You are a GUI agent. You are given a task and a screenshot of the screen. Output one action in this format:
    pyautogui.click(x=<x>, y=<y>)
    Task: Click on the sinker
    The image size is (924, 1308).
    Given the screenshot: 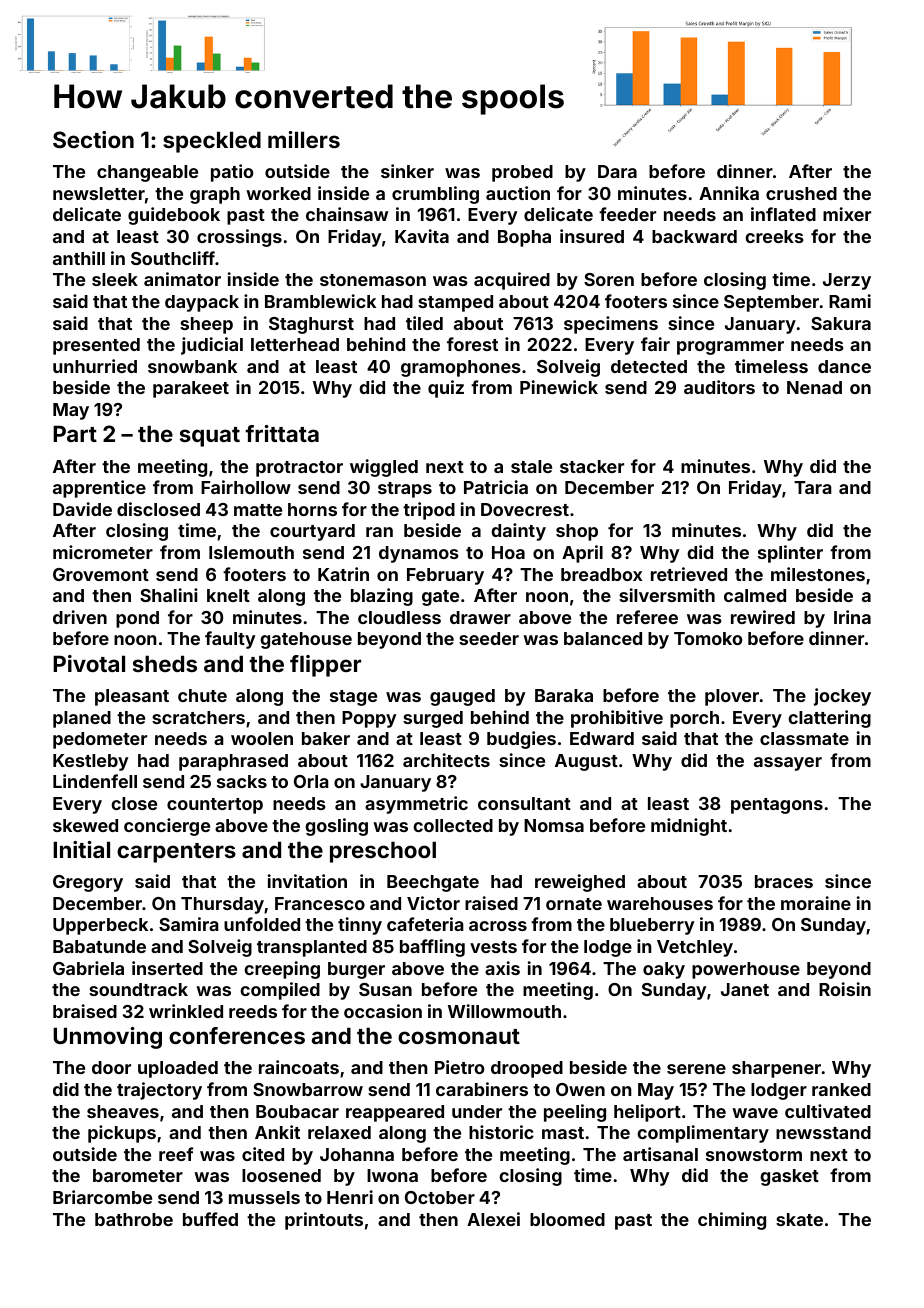 What is the action you would take?
    pyautogui.click(x=407, y=171)
